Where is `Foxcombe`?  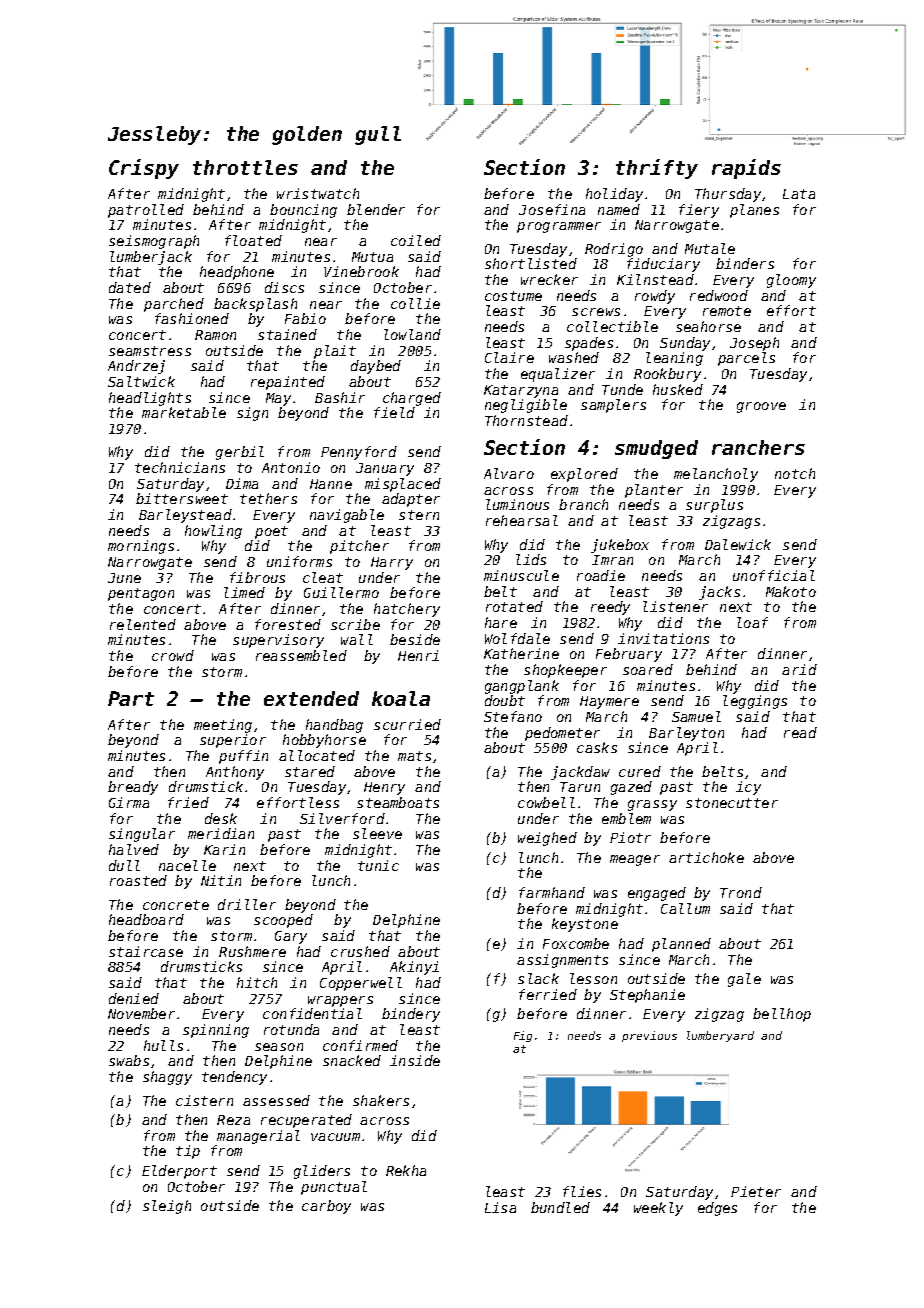 Foxcombe is located at coordinates (576, 943).
